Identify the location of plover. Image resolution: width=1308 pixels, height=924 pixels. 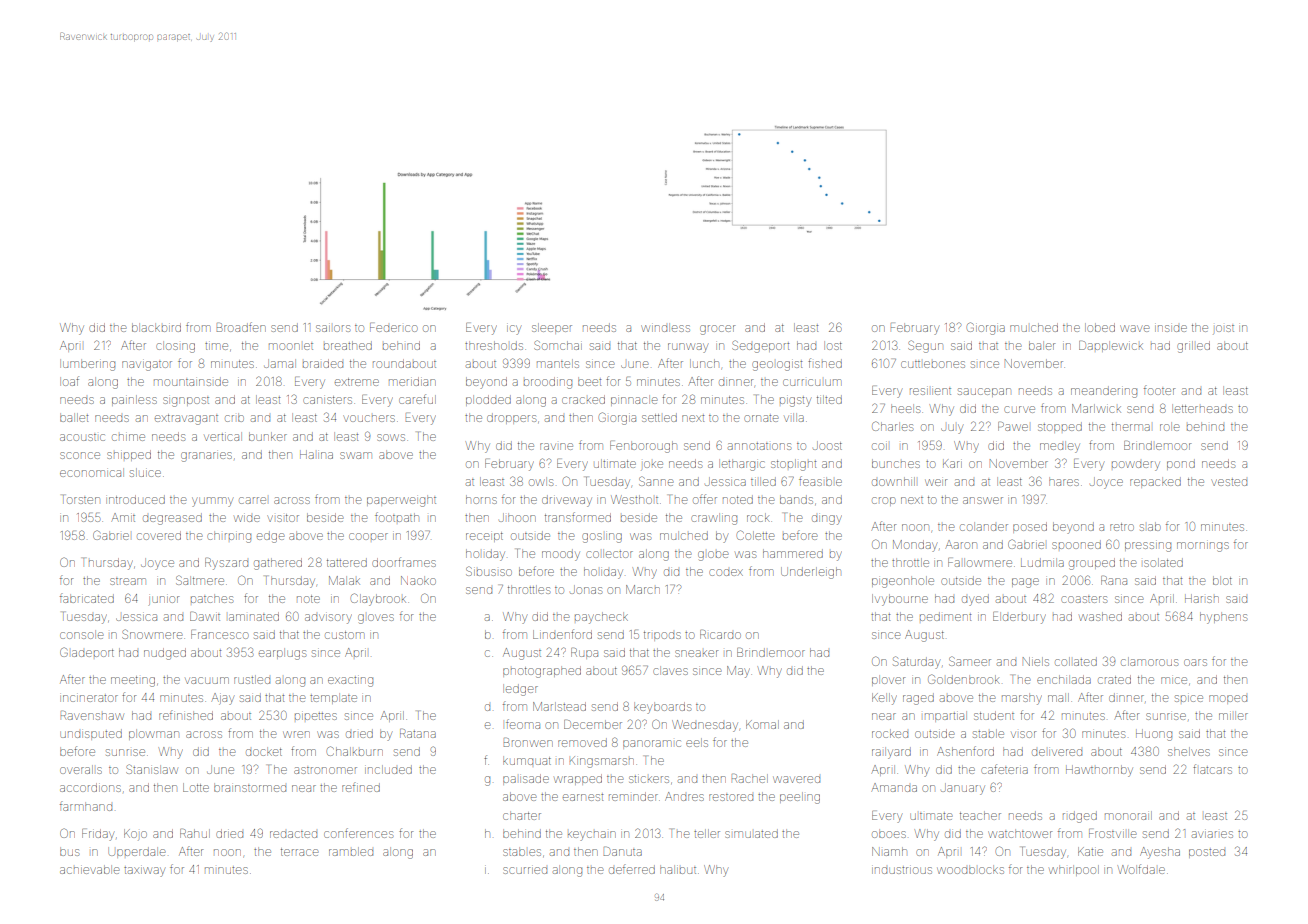
(888, 680).
